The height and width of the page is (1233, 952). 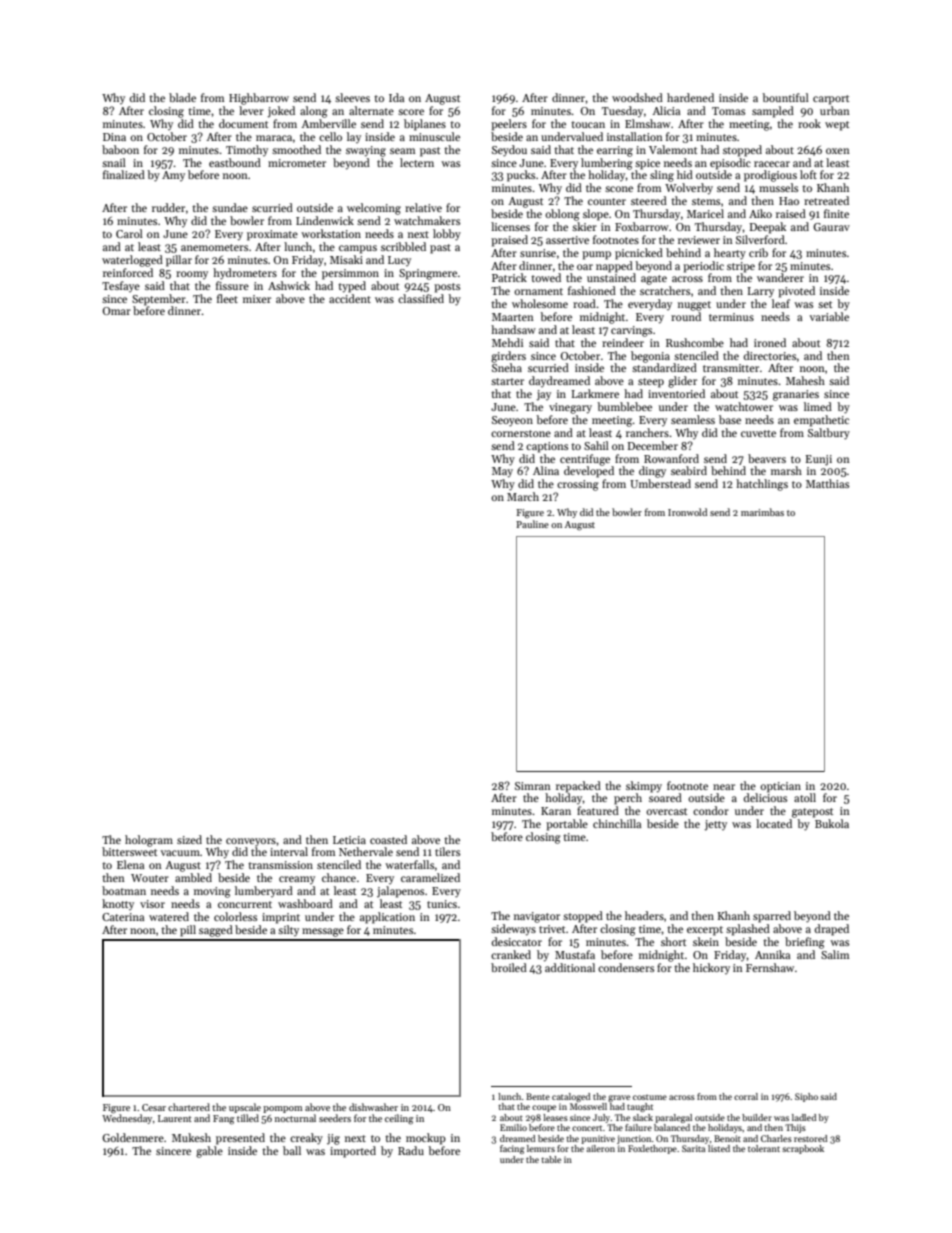 What do you see at coordinates (209, 1152) in the page?
I see `gable` at bounding box center [209, 1152].
